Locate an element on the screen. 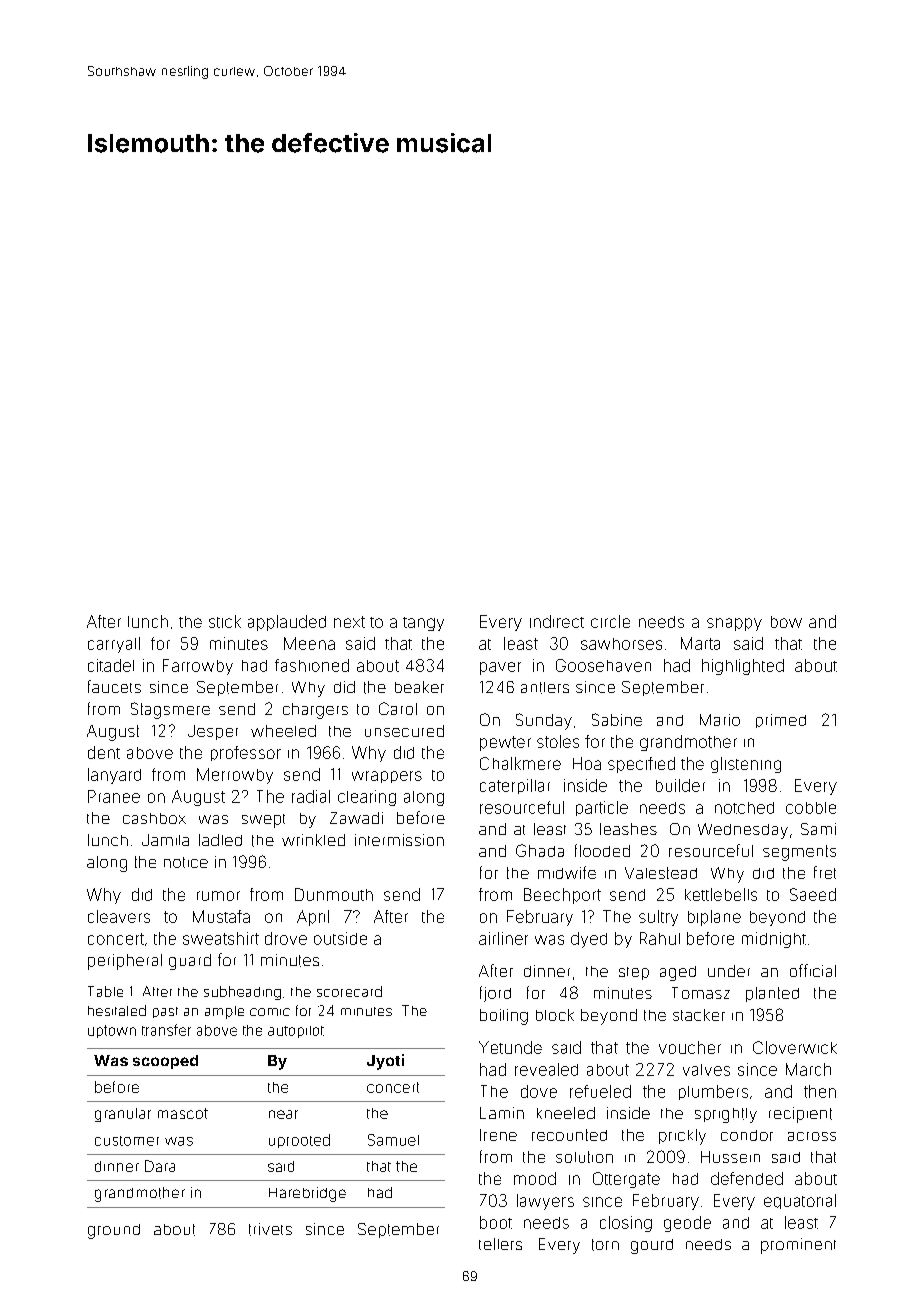 Image resolution: width=924 pixels, height=1311 pixels. bow is located at coordinates (786, 622).
